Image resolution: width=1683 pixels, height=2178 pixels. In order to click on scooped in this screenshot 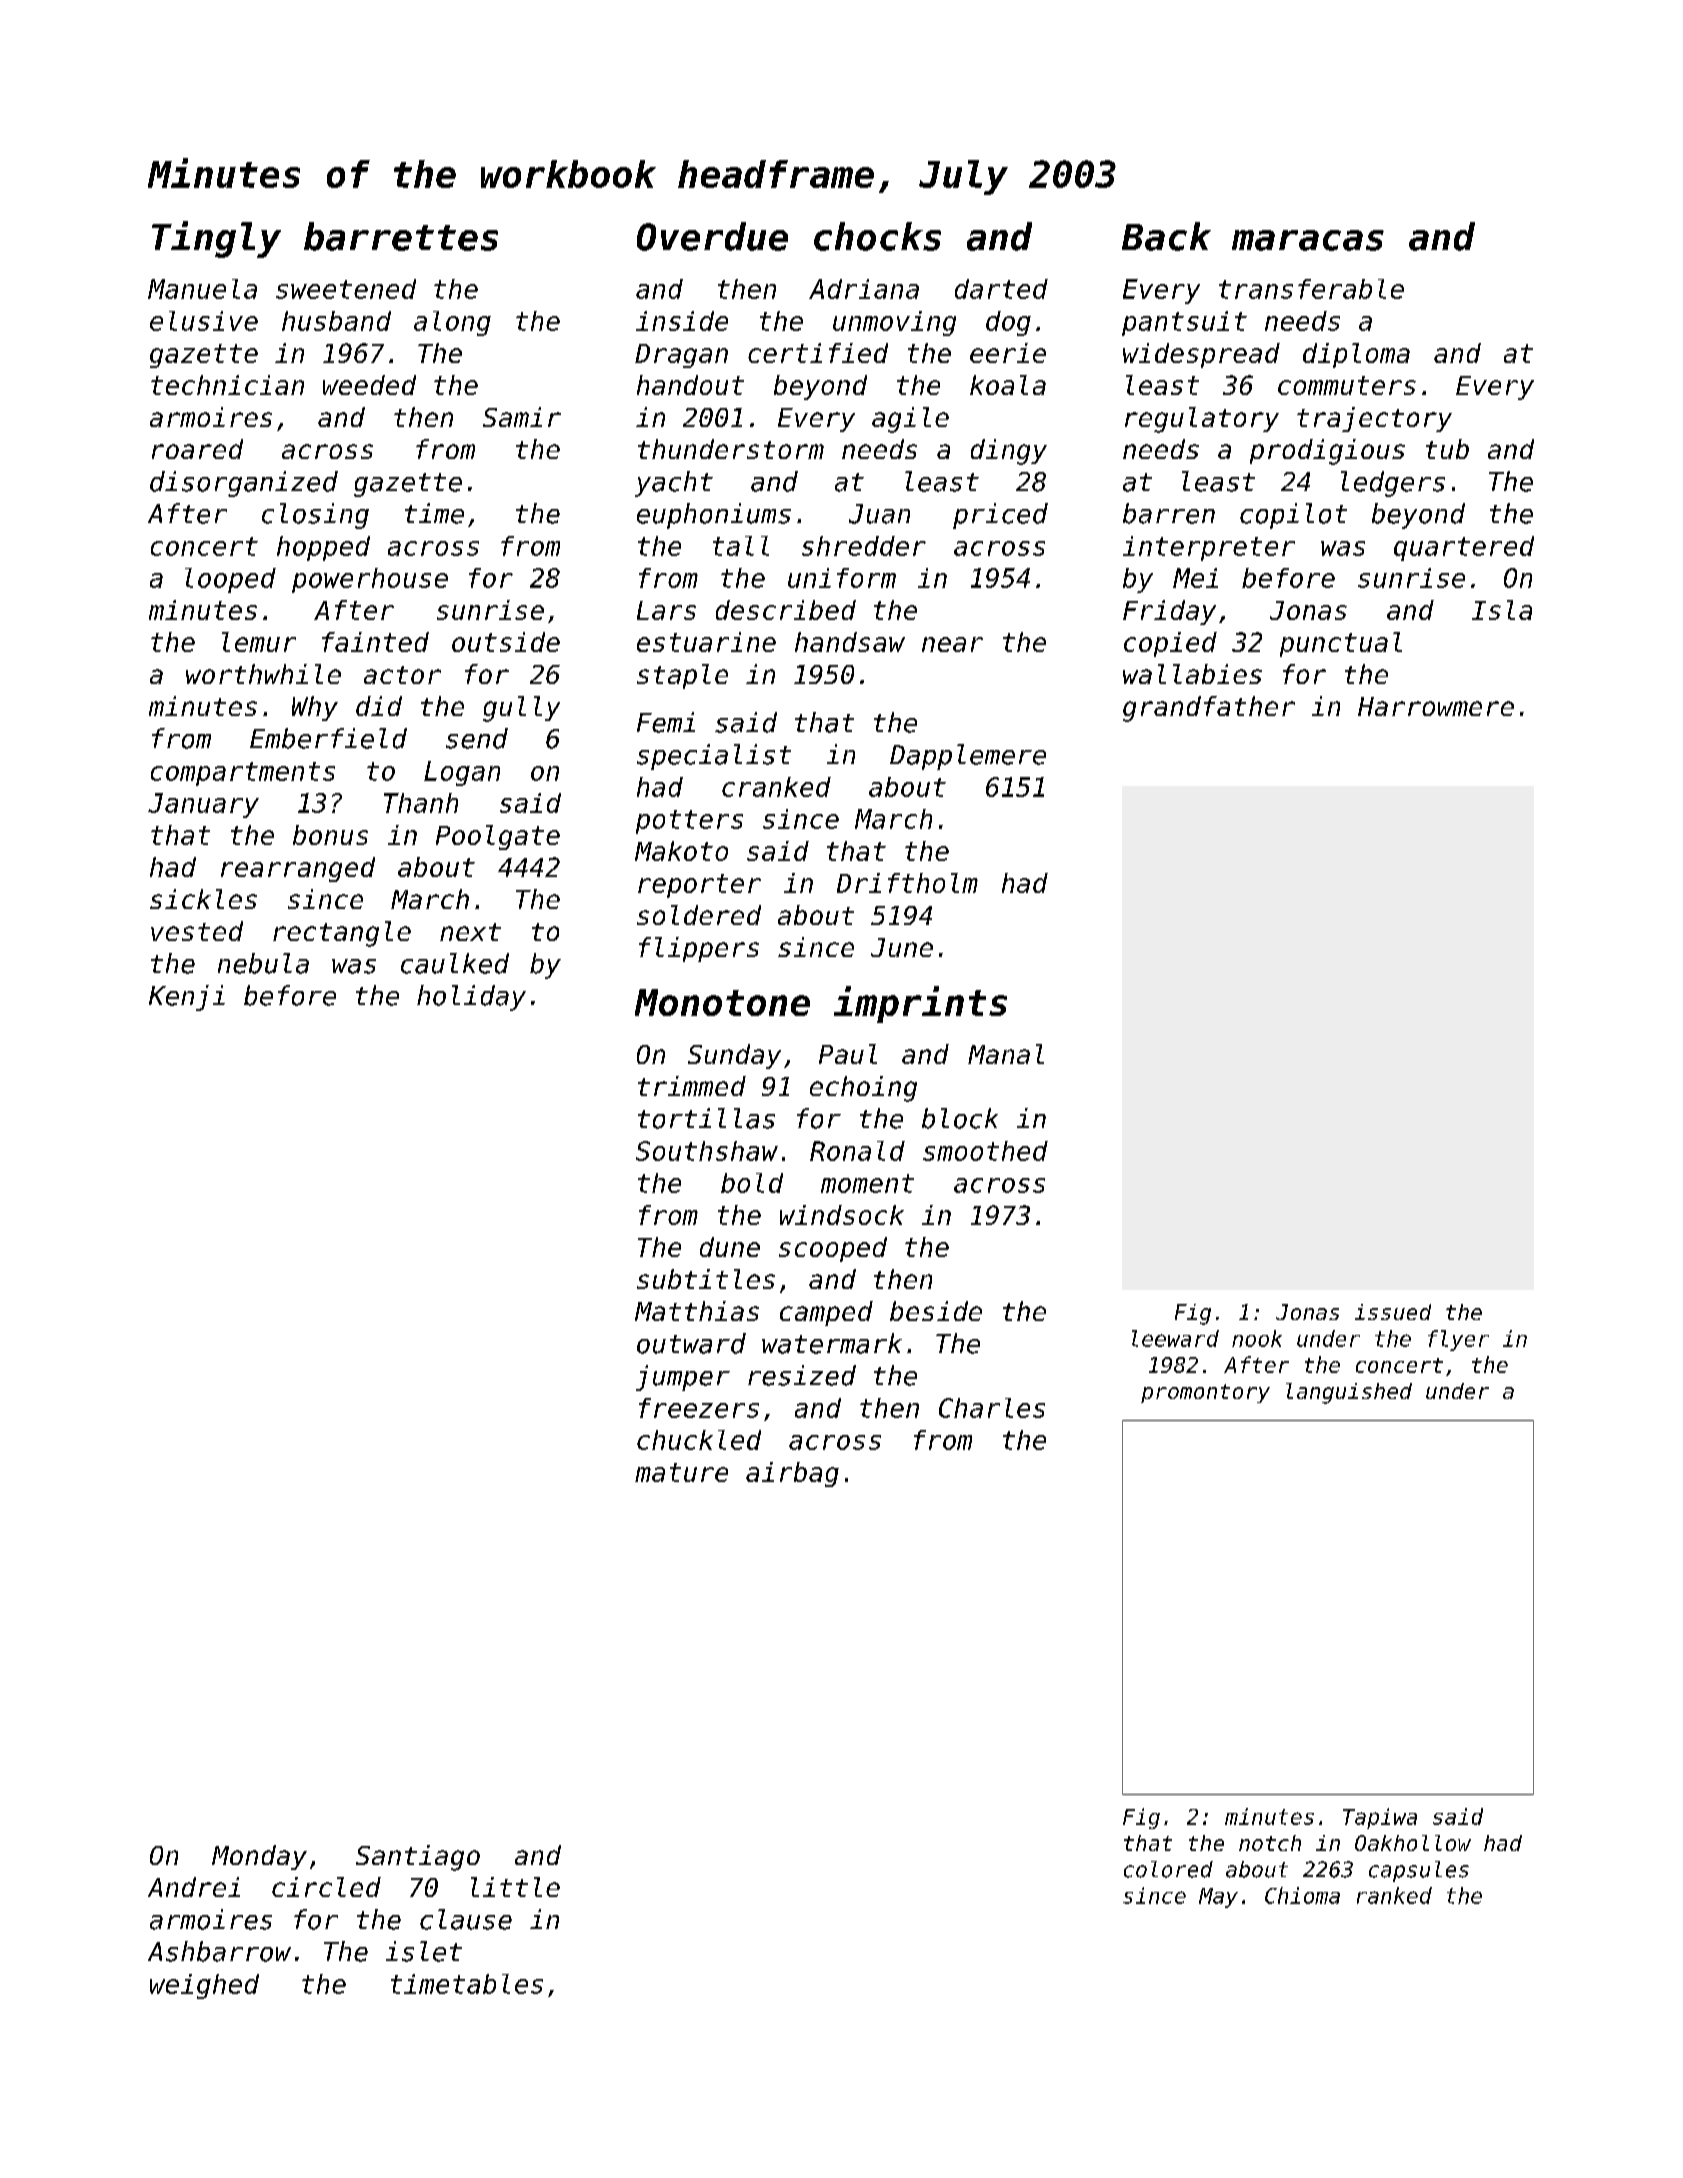, I will do `click(833, 1249)`.
